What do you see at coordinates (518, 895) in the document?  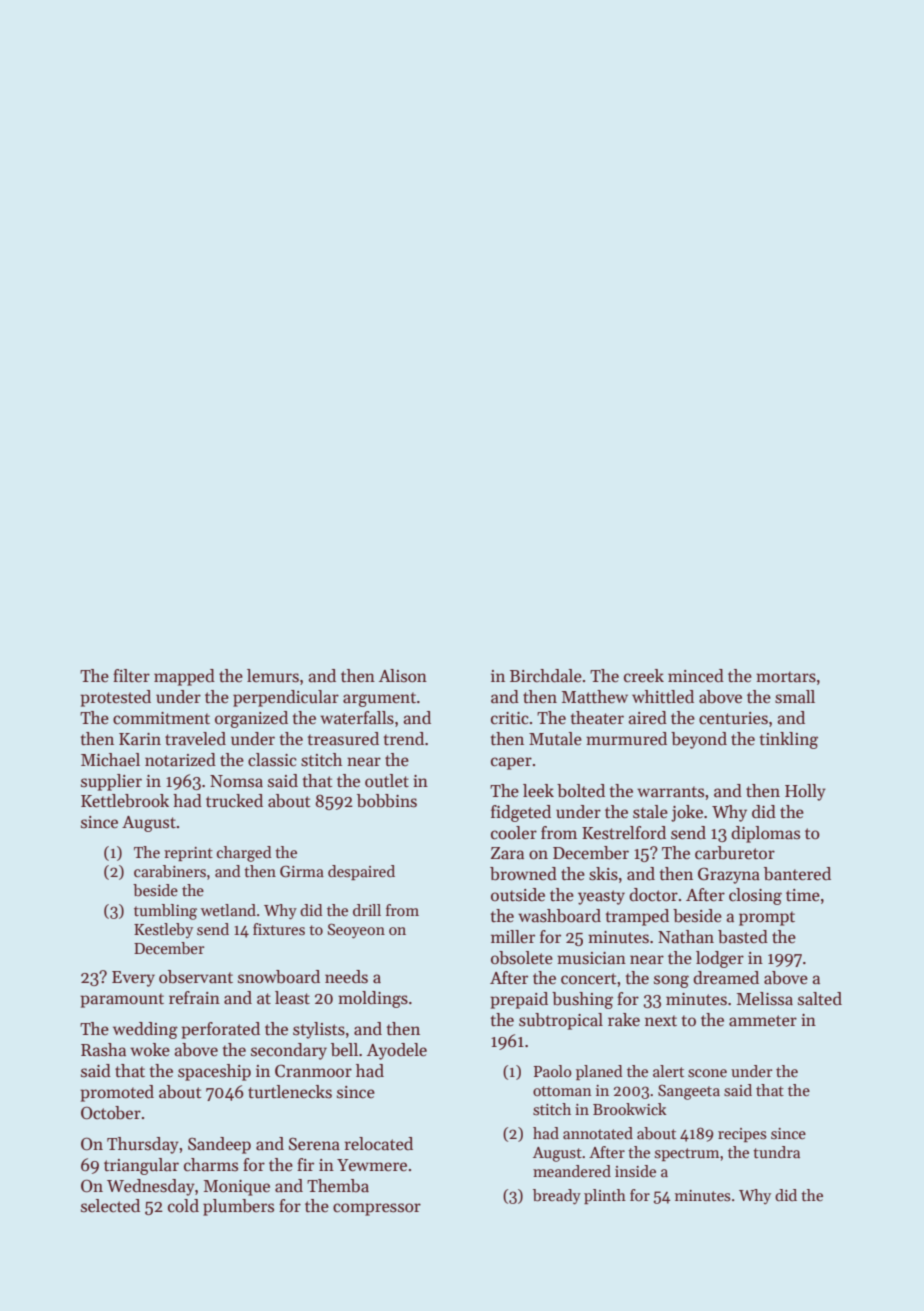 I see `outside` at bounding box center [518, 895].
